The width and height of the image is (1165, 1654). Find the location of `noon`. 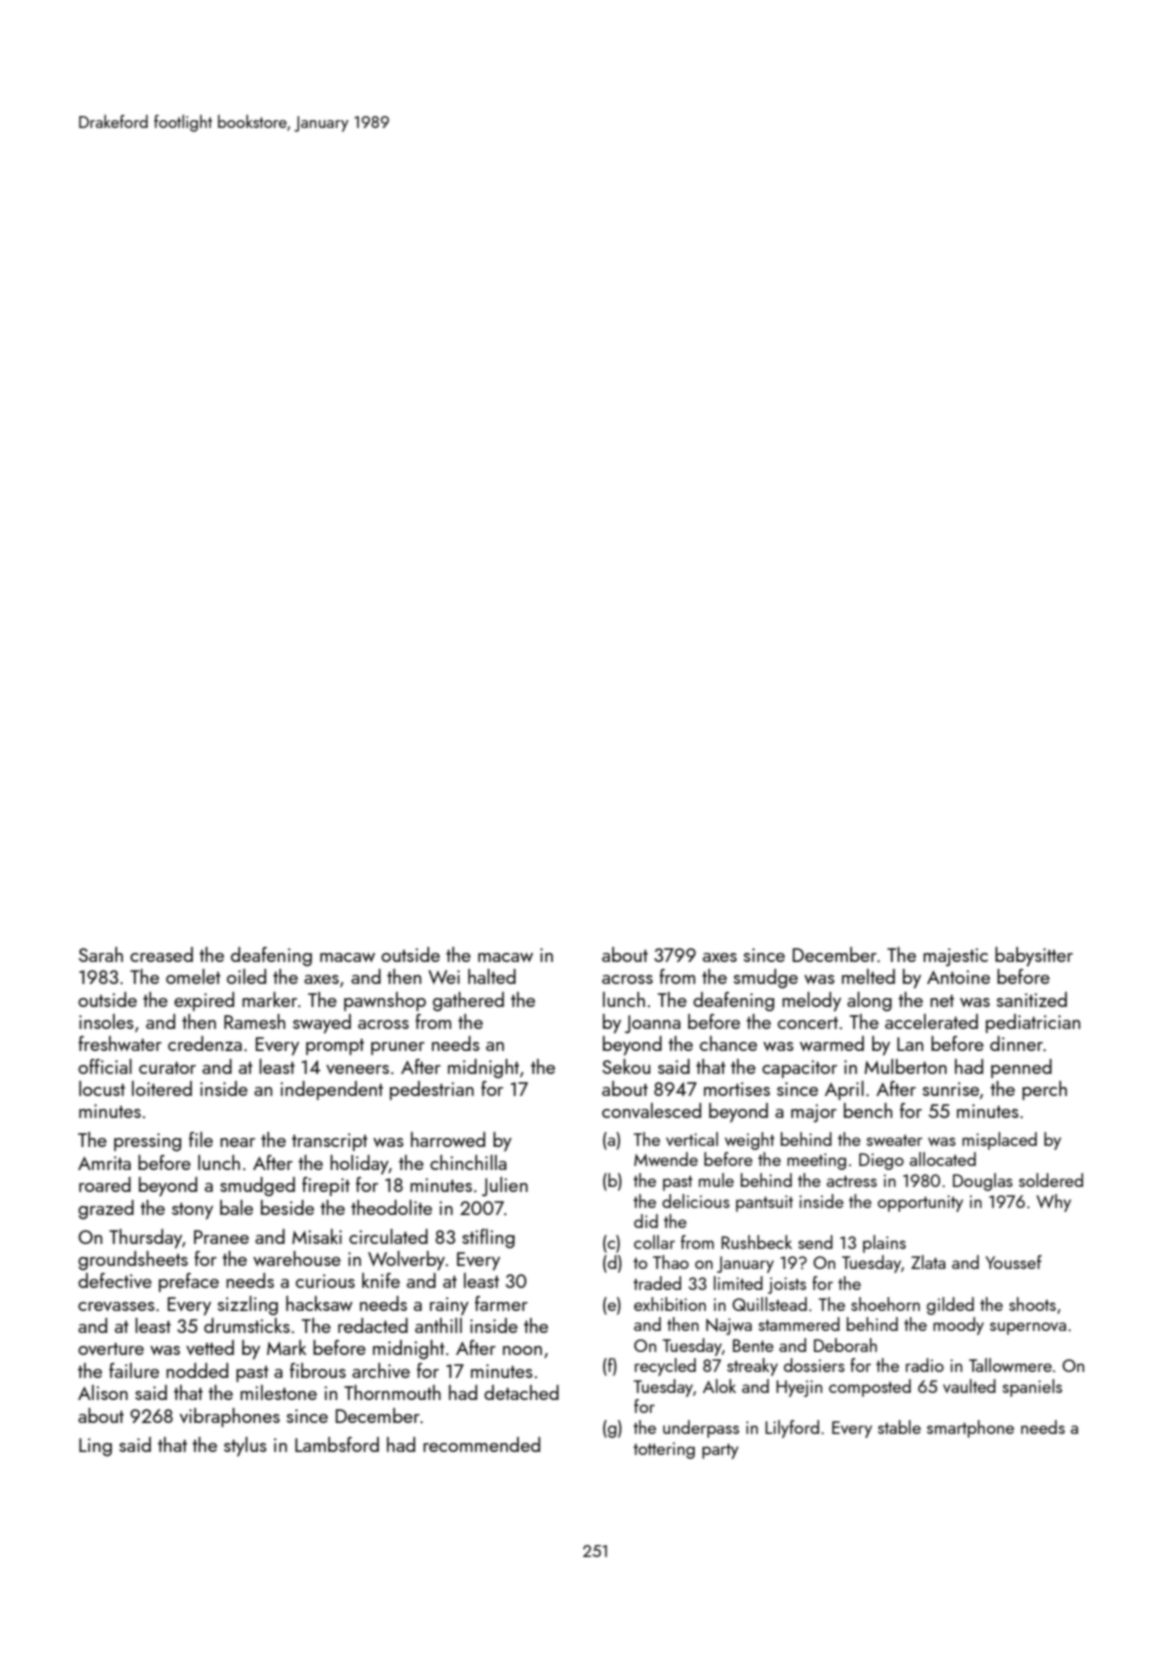

noon is located at coordinates (522, 1350).
